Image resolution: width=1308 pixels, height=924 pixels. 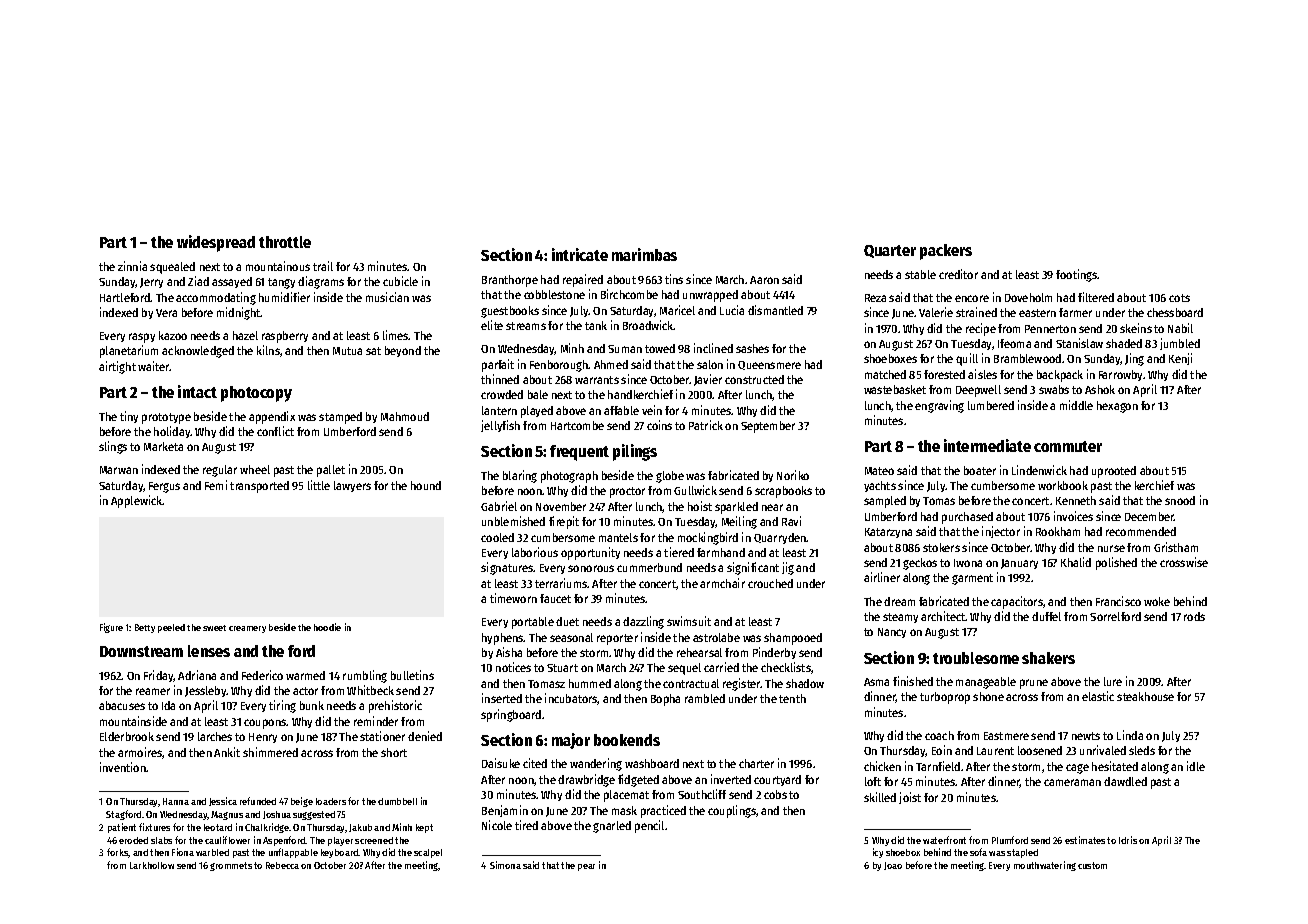 I want to click on joist, so click(x=910, y=798).
